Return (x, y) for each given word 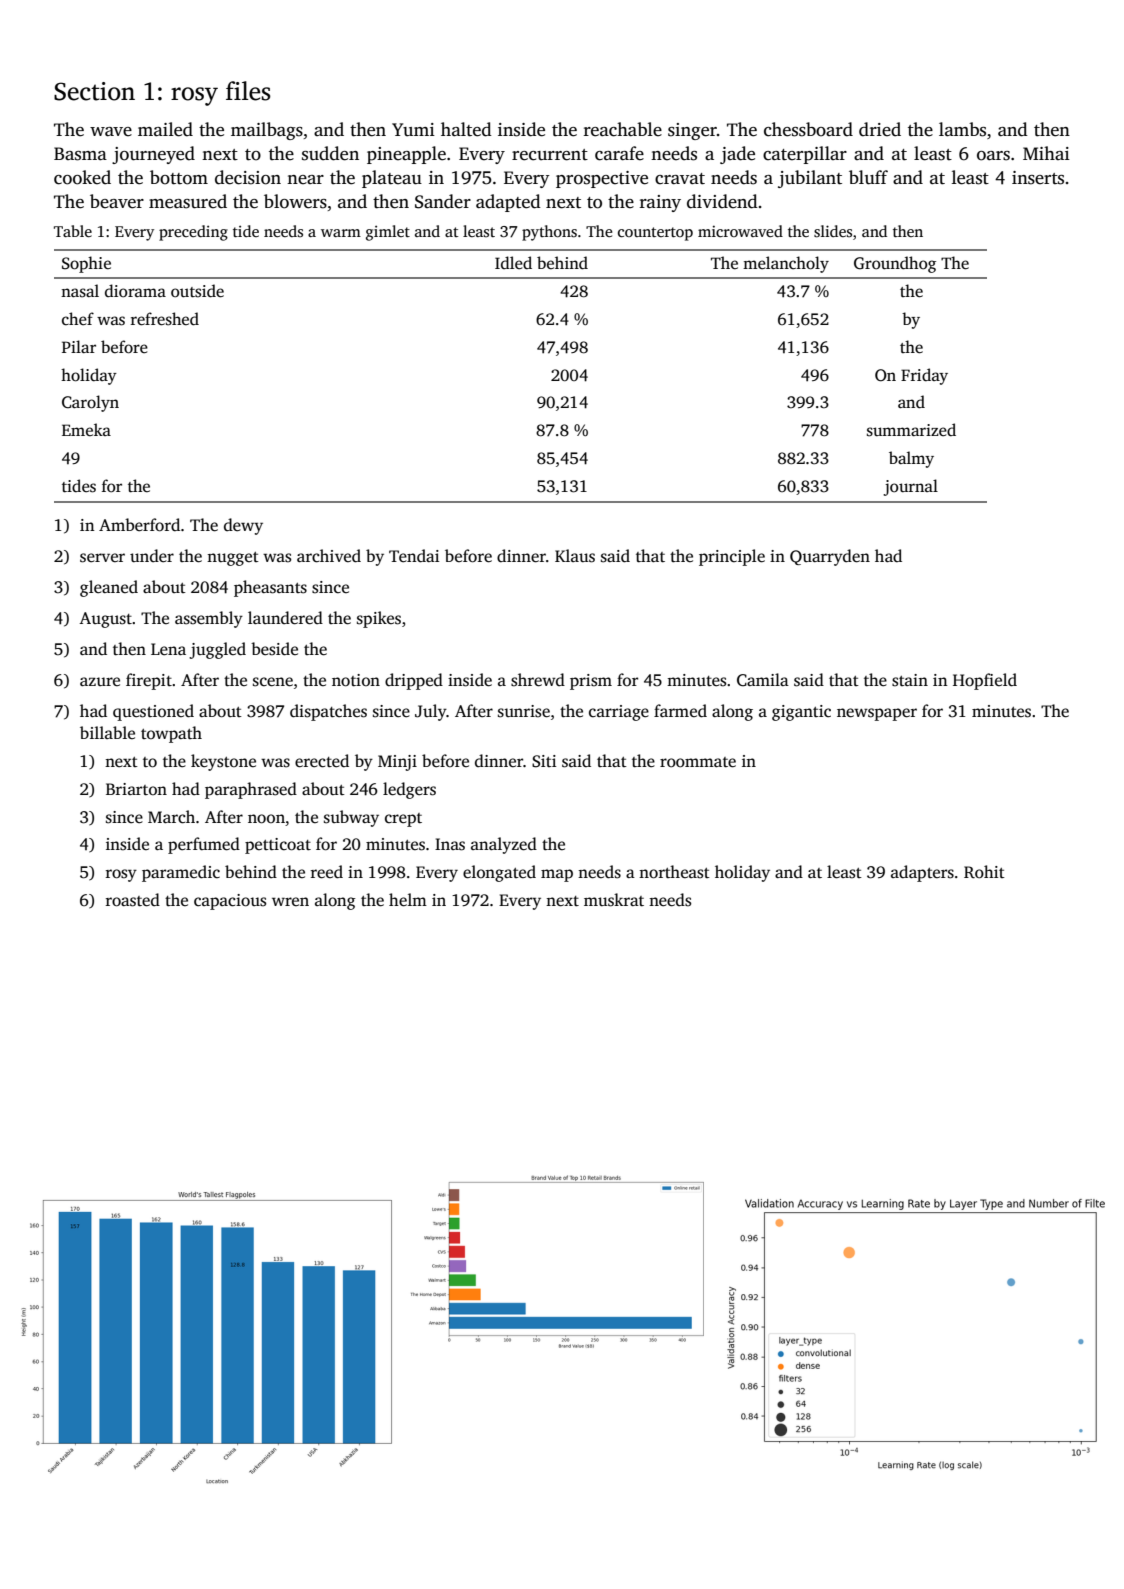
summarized (911, 430)
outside (197, 291)
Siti (544, 761)
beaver (117, 201)
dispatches (328, 712)
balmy (911, 459)
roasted (133, 900)
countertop (655, 234)
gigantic (801, 713)
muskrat (614, 900)
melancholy (786, 264)
